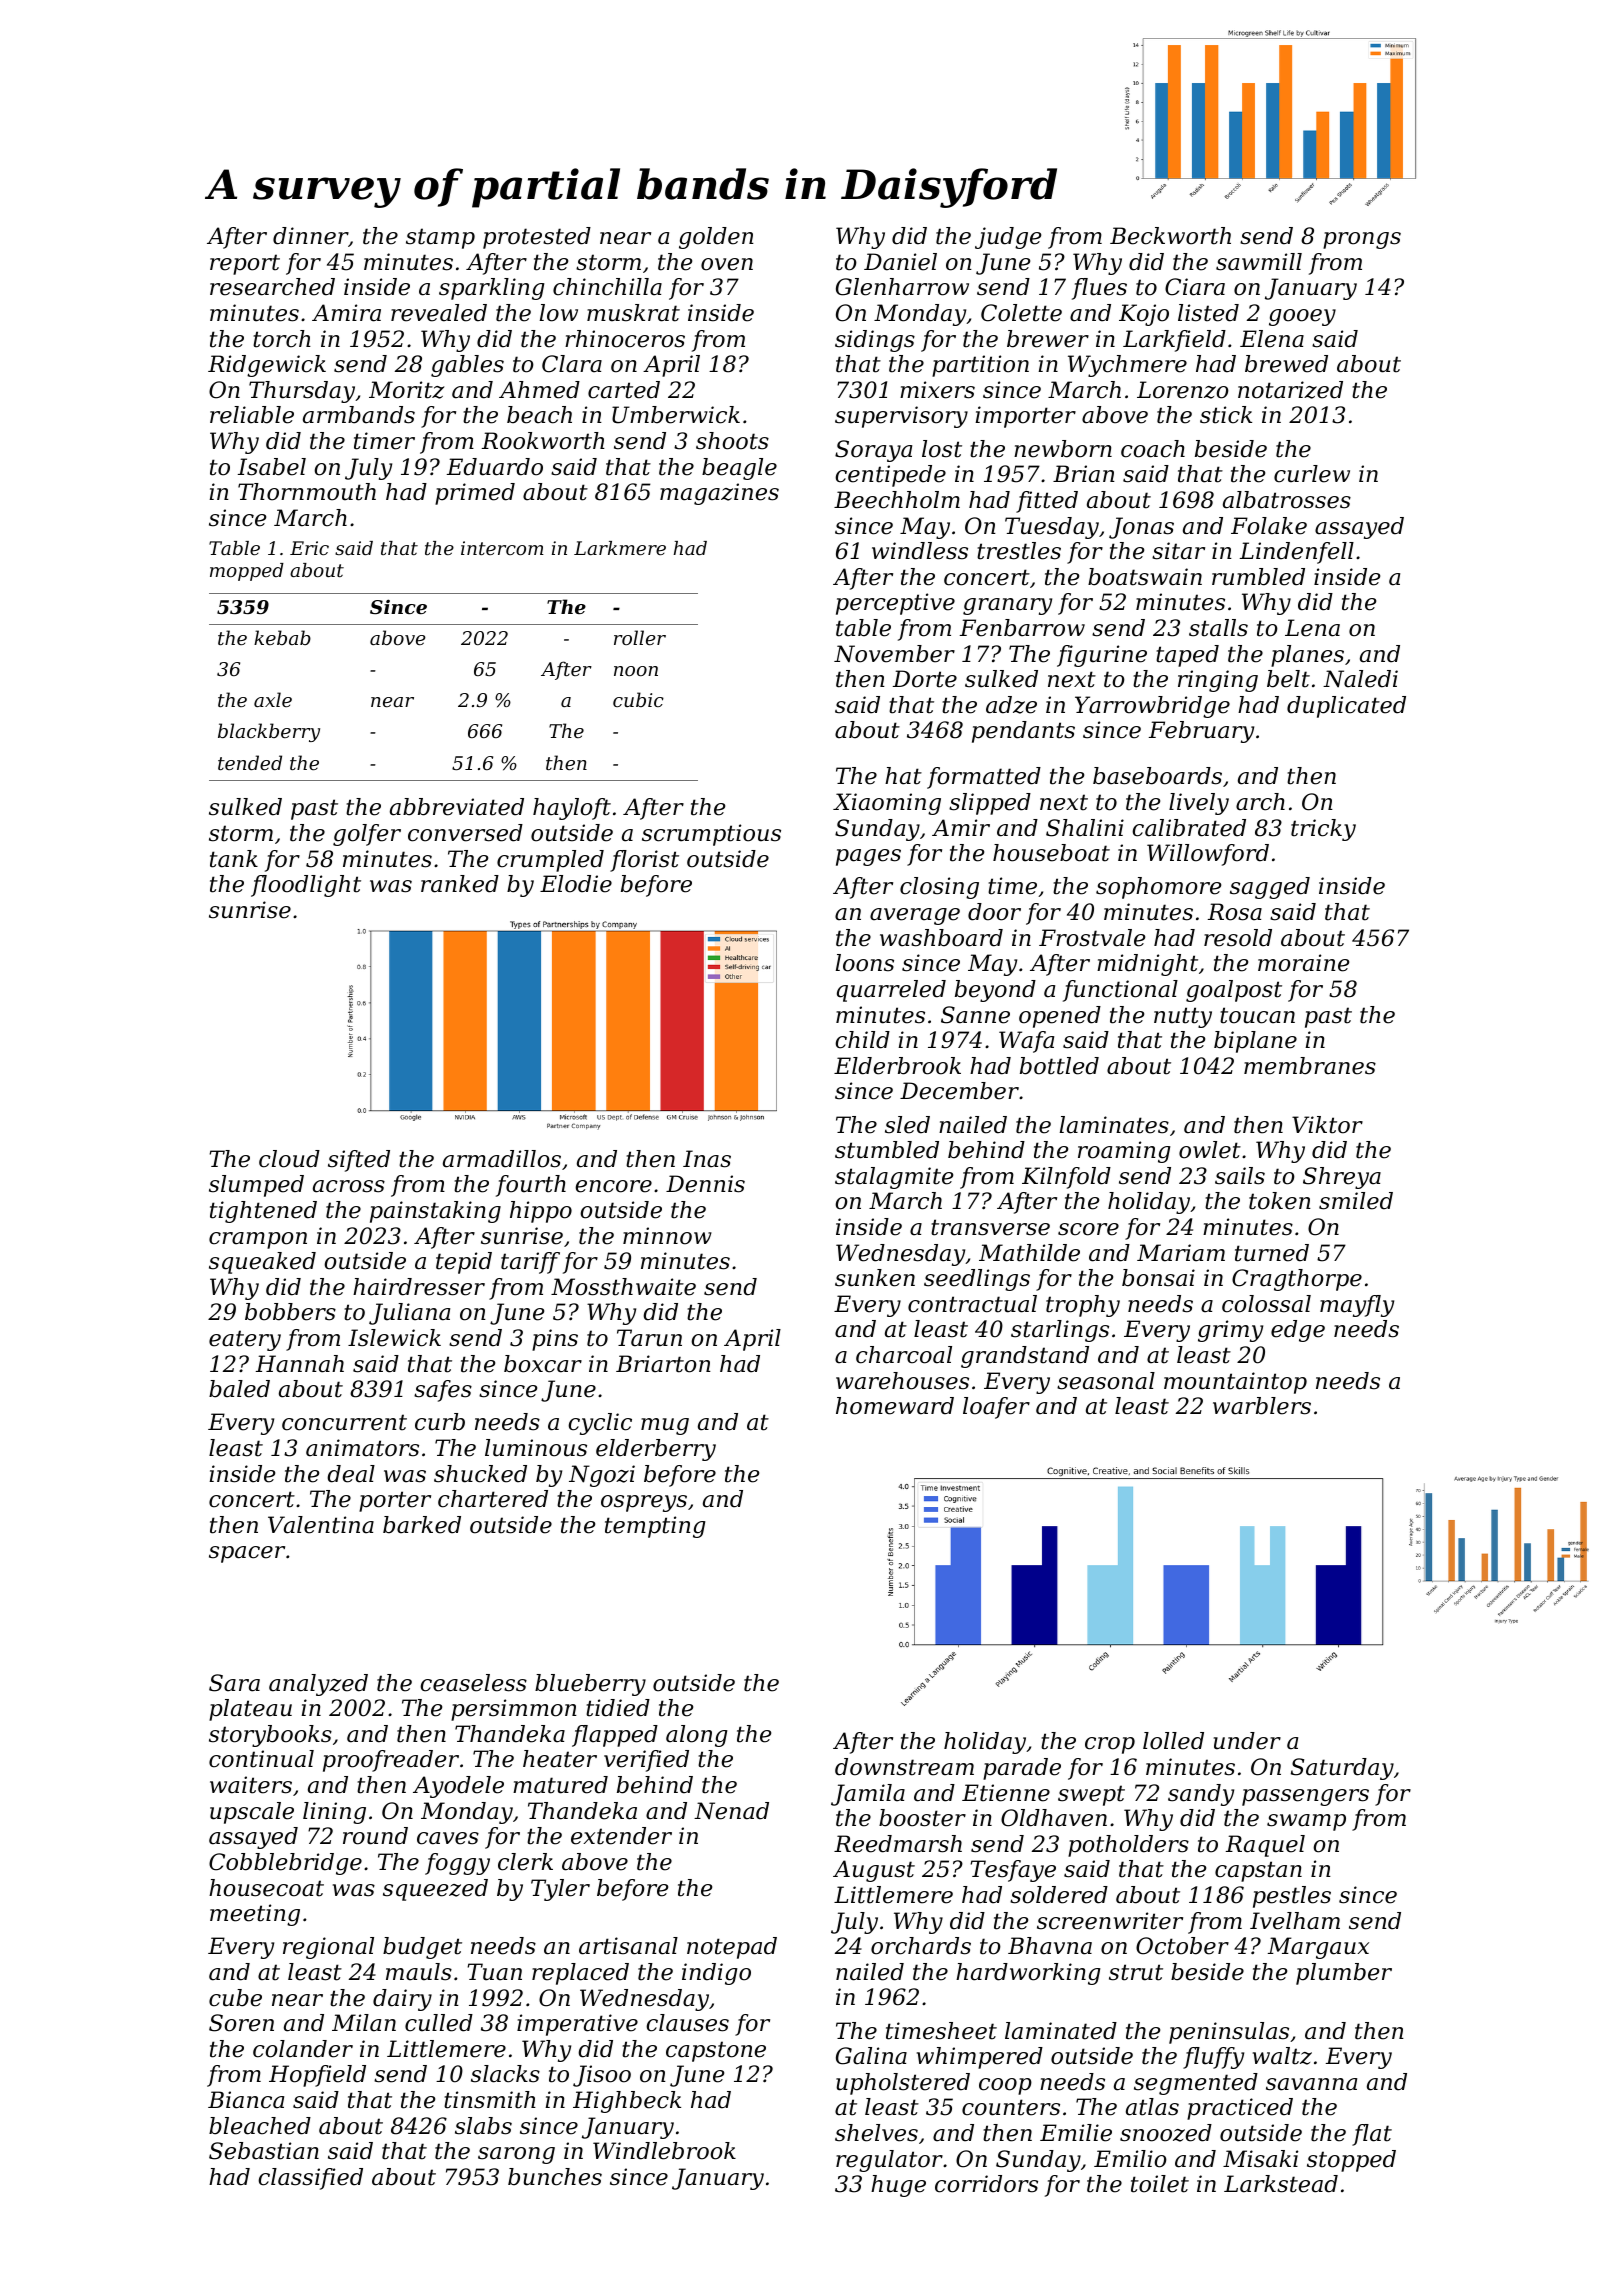  I want to click on floodlight, so click(306, 886).
